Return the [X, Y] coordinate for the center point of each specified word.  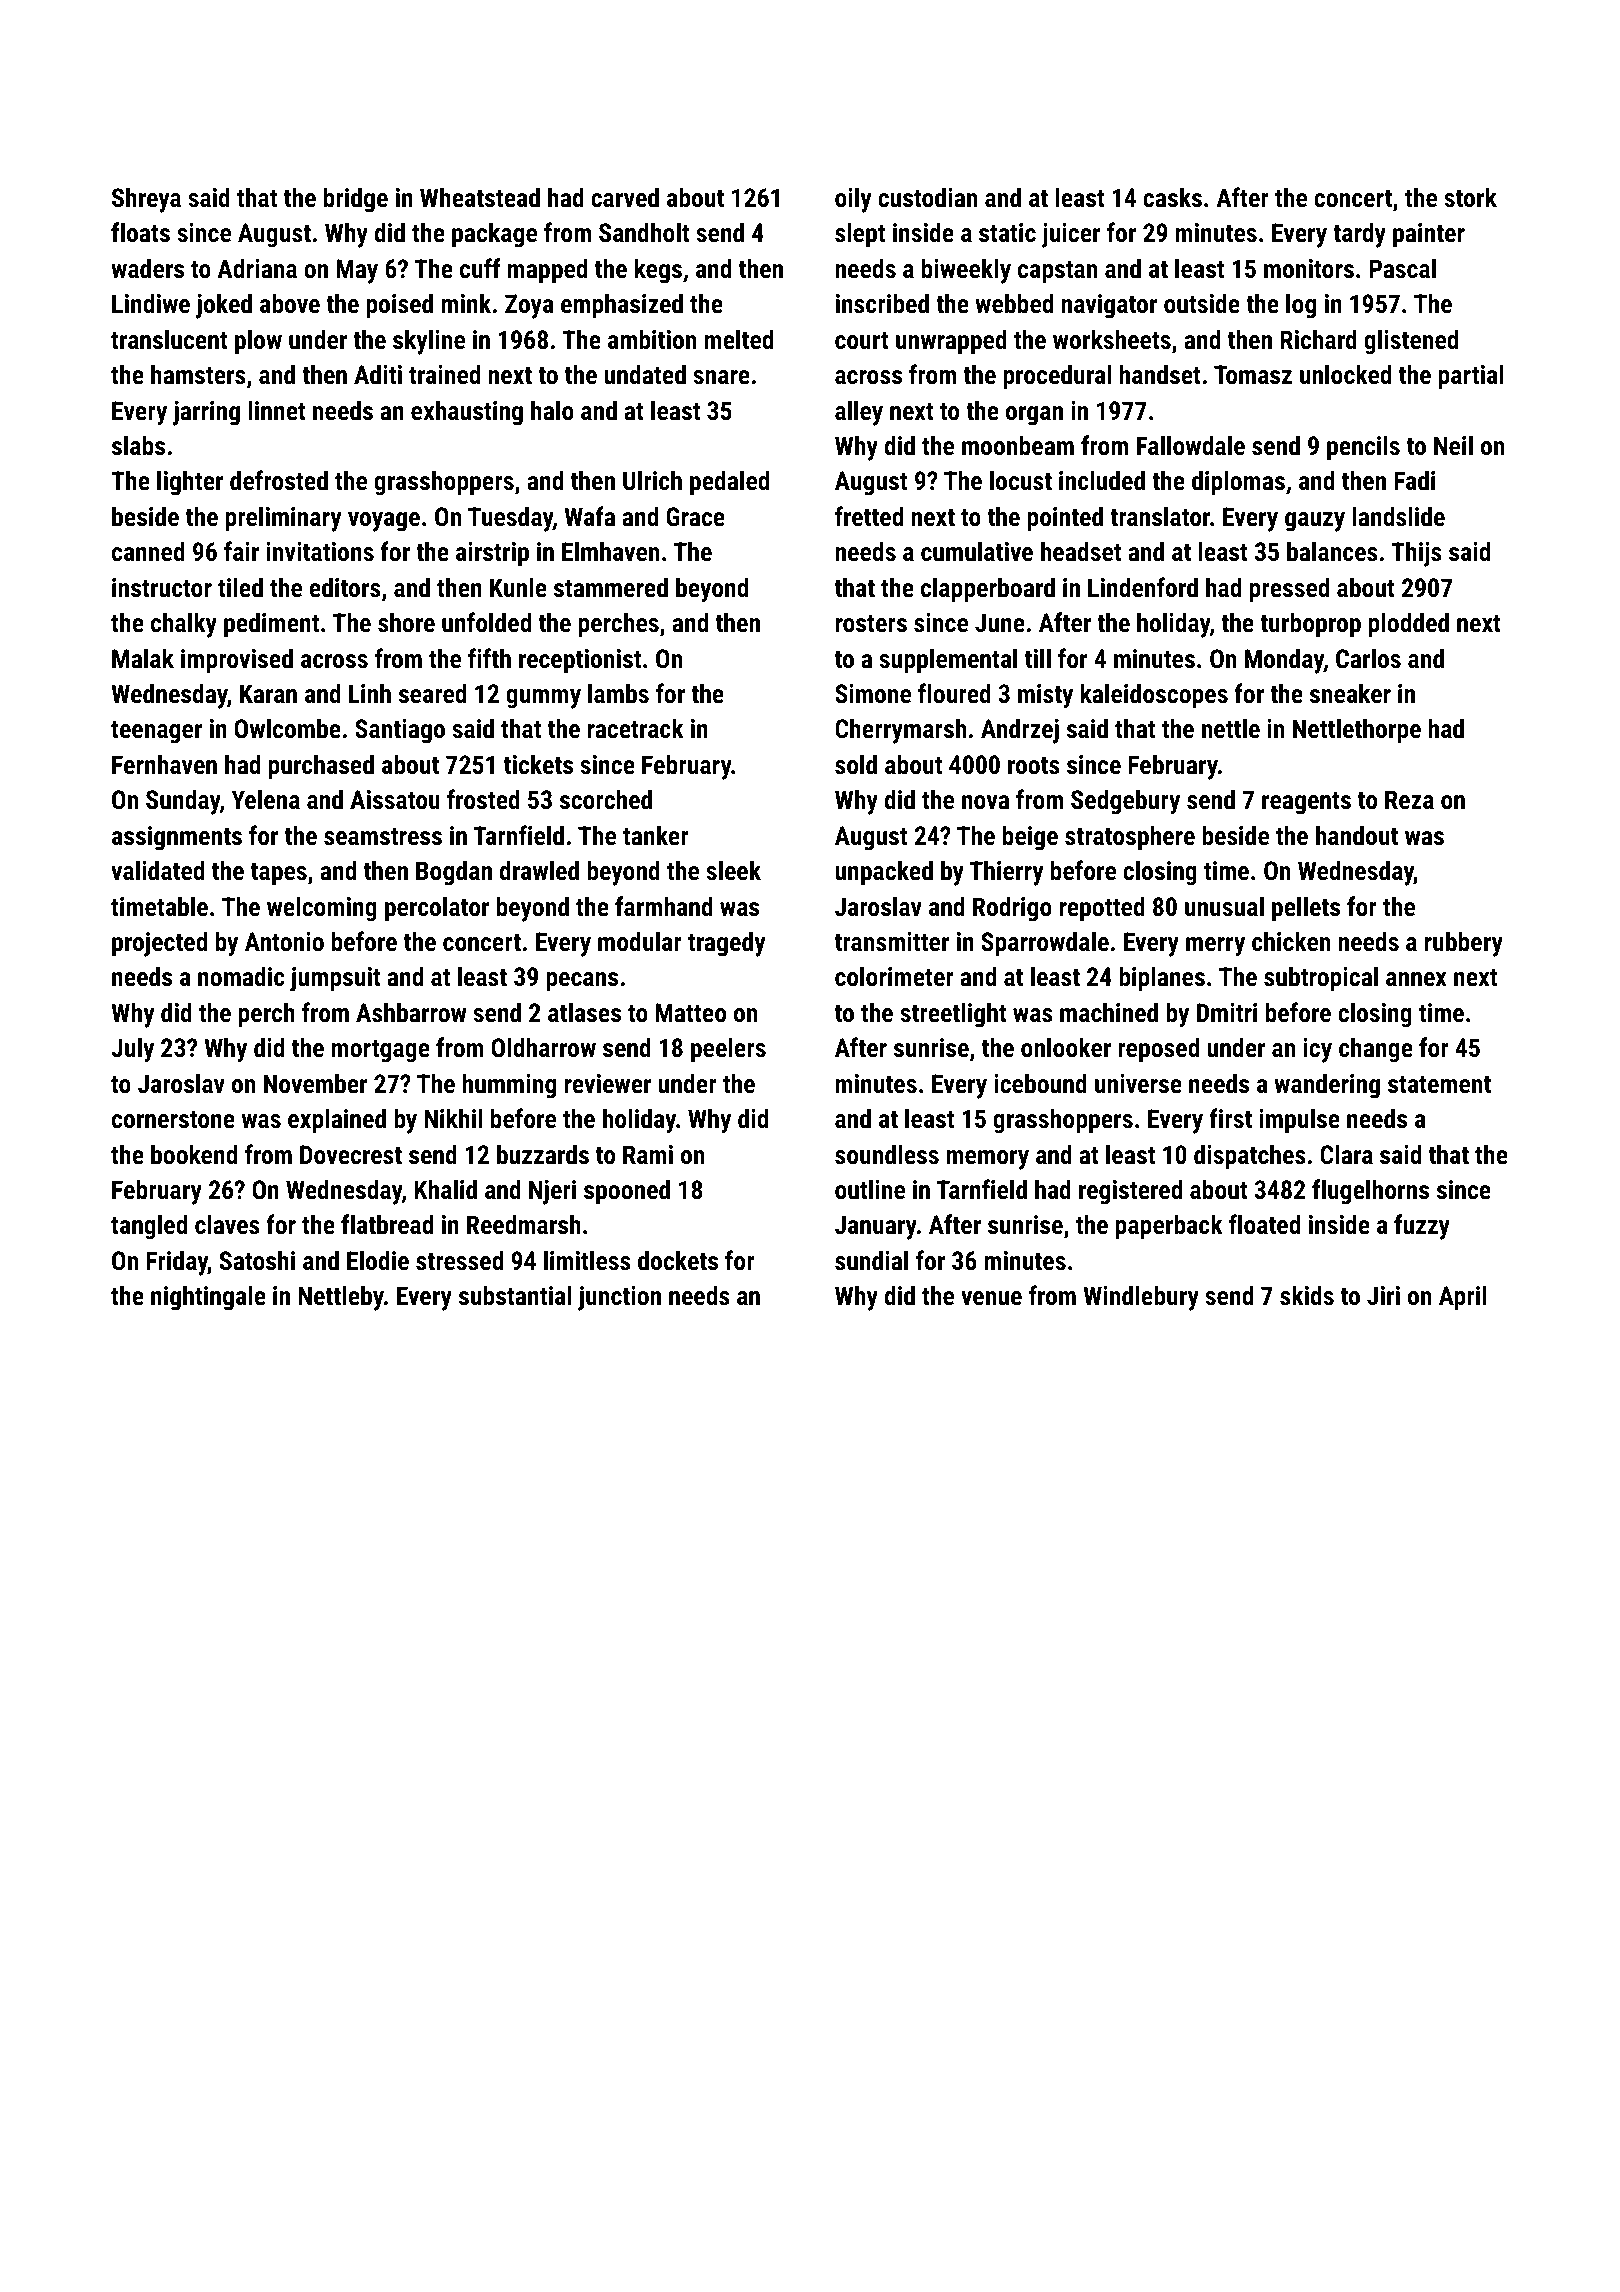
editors [345, 587]
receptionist [580, 661]
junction [619, 1298]
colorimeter [894, 976]
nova [985, 802]
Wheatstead [480, 197]
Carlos [1368, 658]
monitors [1309, 268]
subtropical [1321, 979]
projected [159, 944]
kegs [658, 271]
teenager [156, 732]
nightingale [208, 1298]
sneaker [1350, 693]
